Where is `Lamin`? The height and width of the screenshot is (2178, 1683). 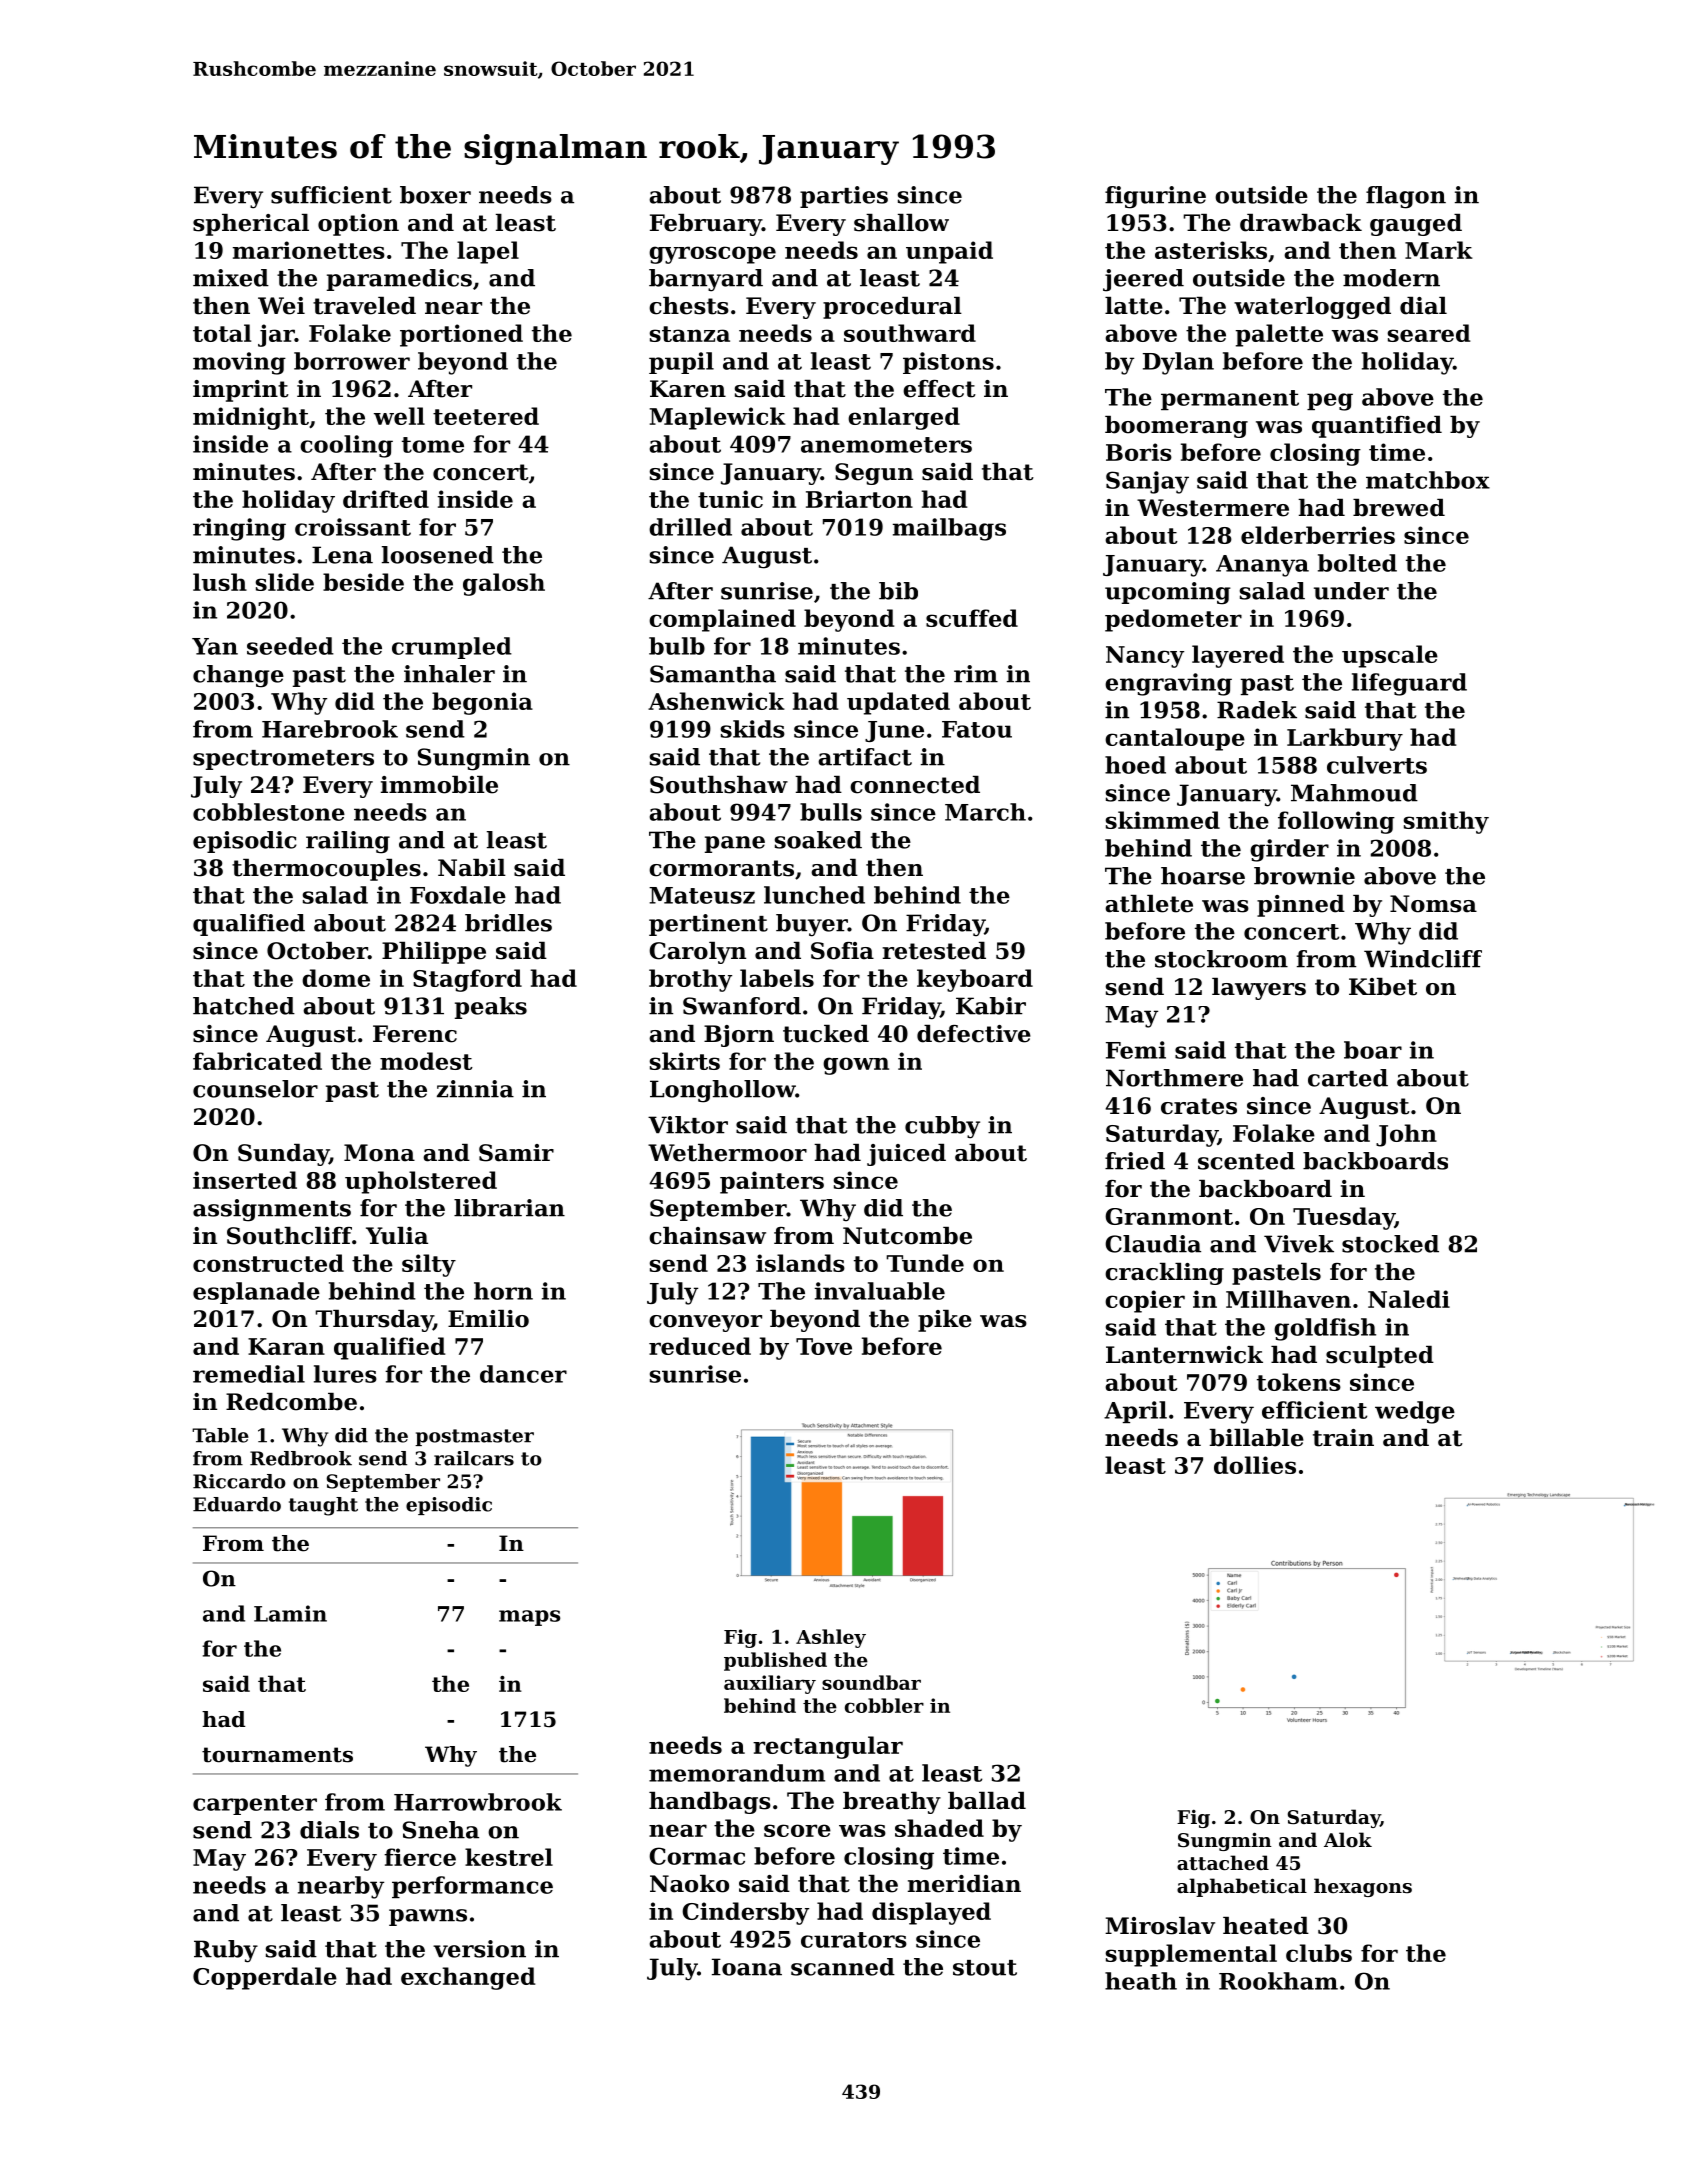 Lamin is located at coordinates (290, 1613).
